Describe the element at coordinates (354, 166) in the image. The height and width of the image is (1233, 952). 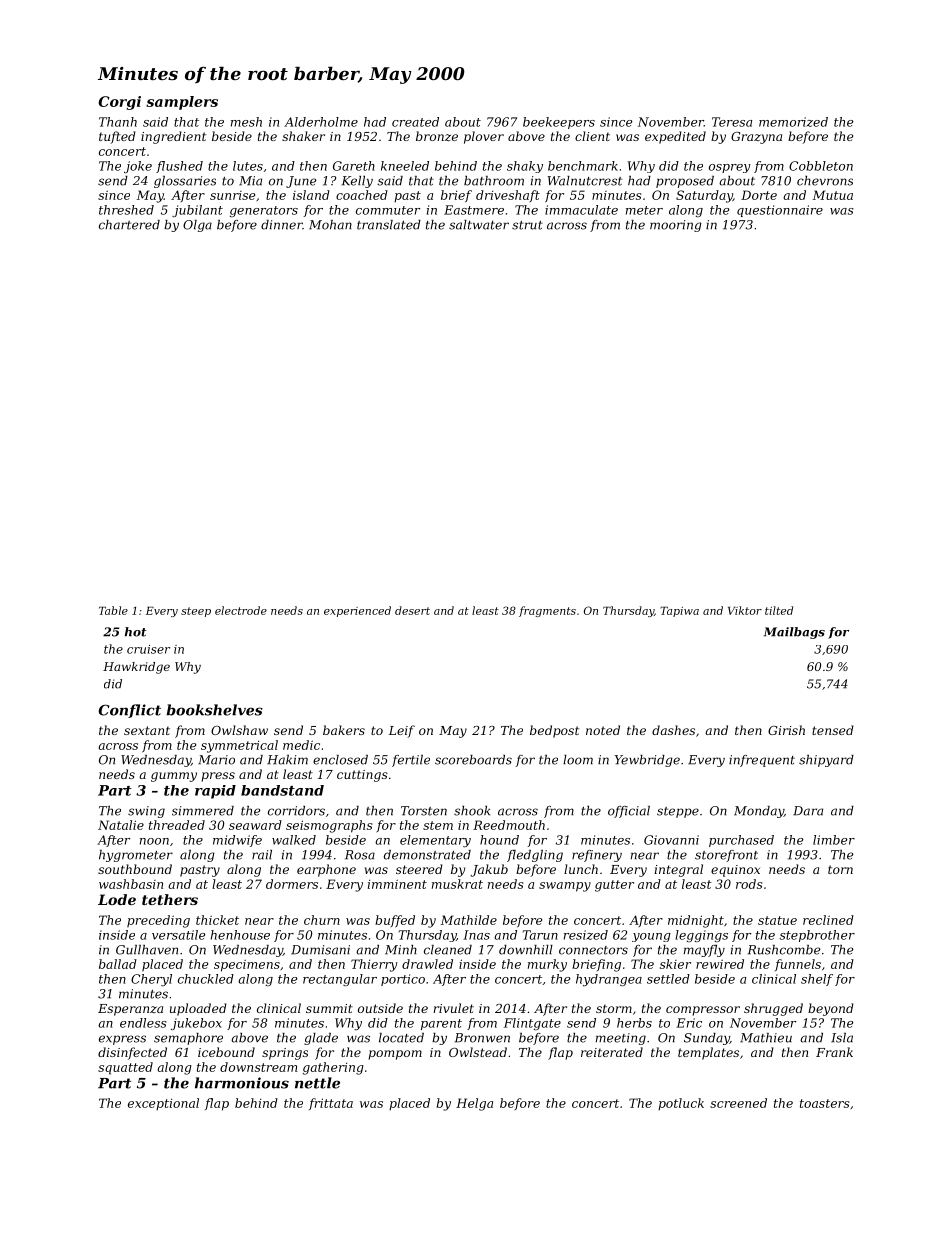
I see `Gareth` at that location.
